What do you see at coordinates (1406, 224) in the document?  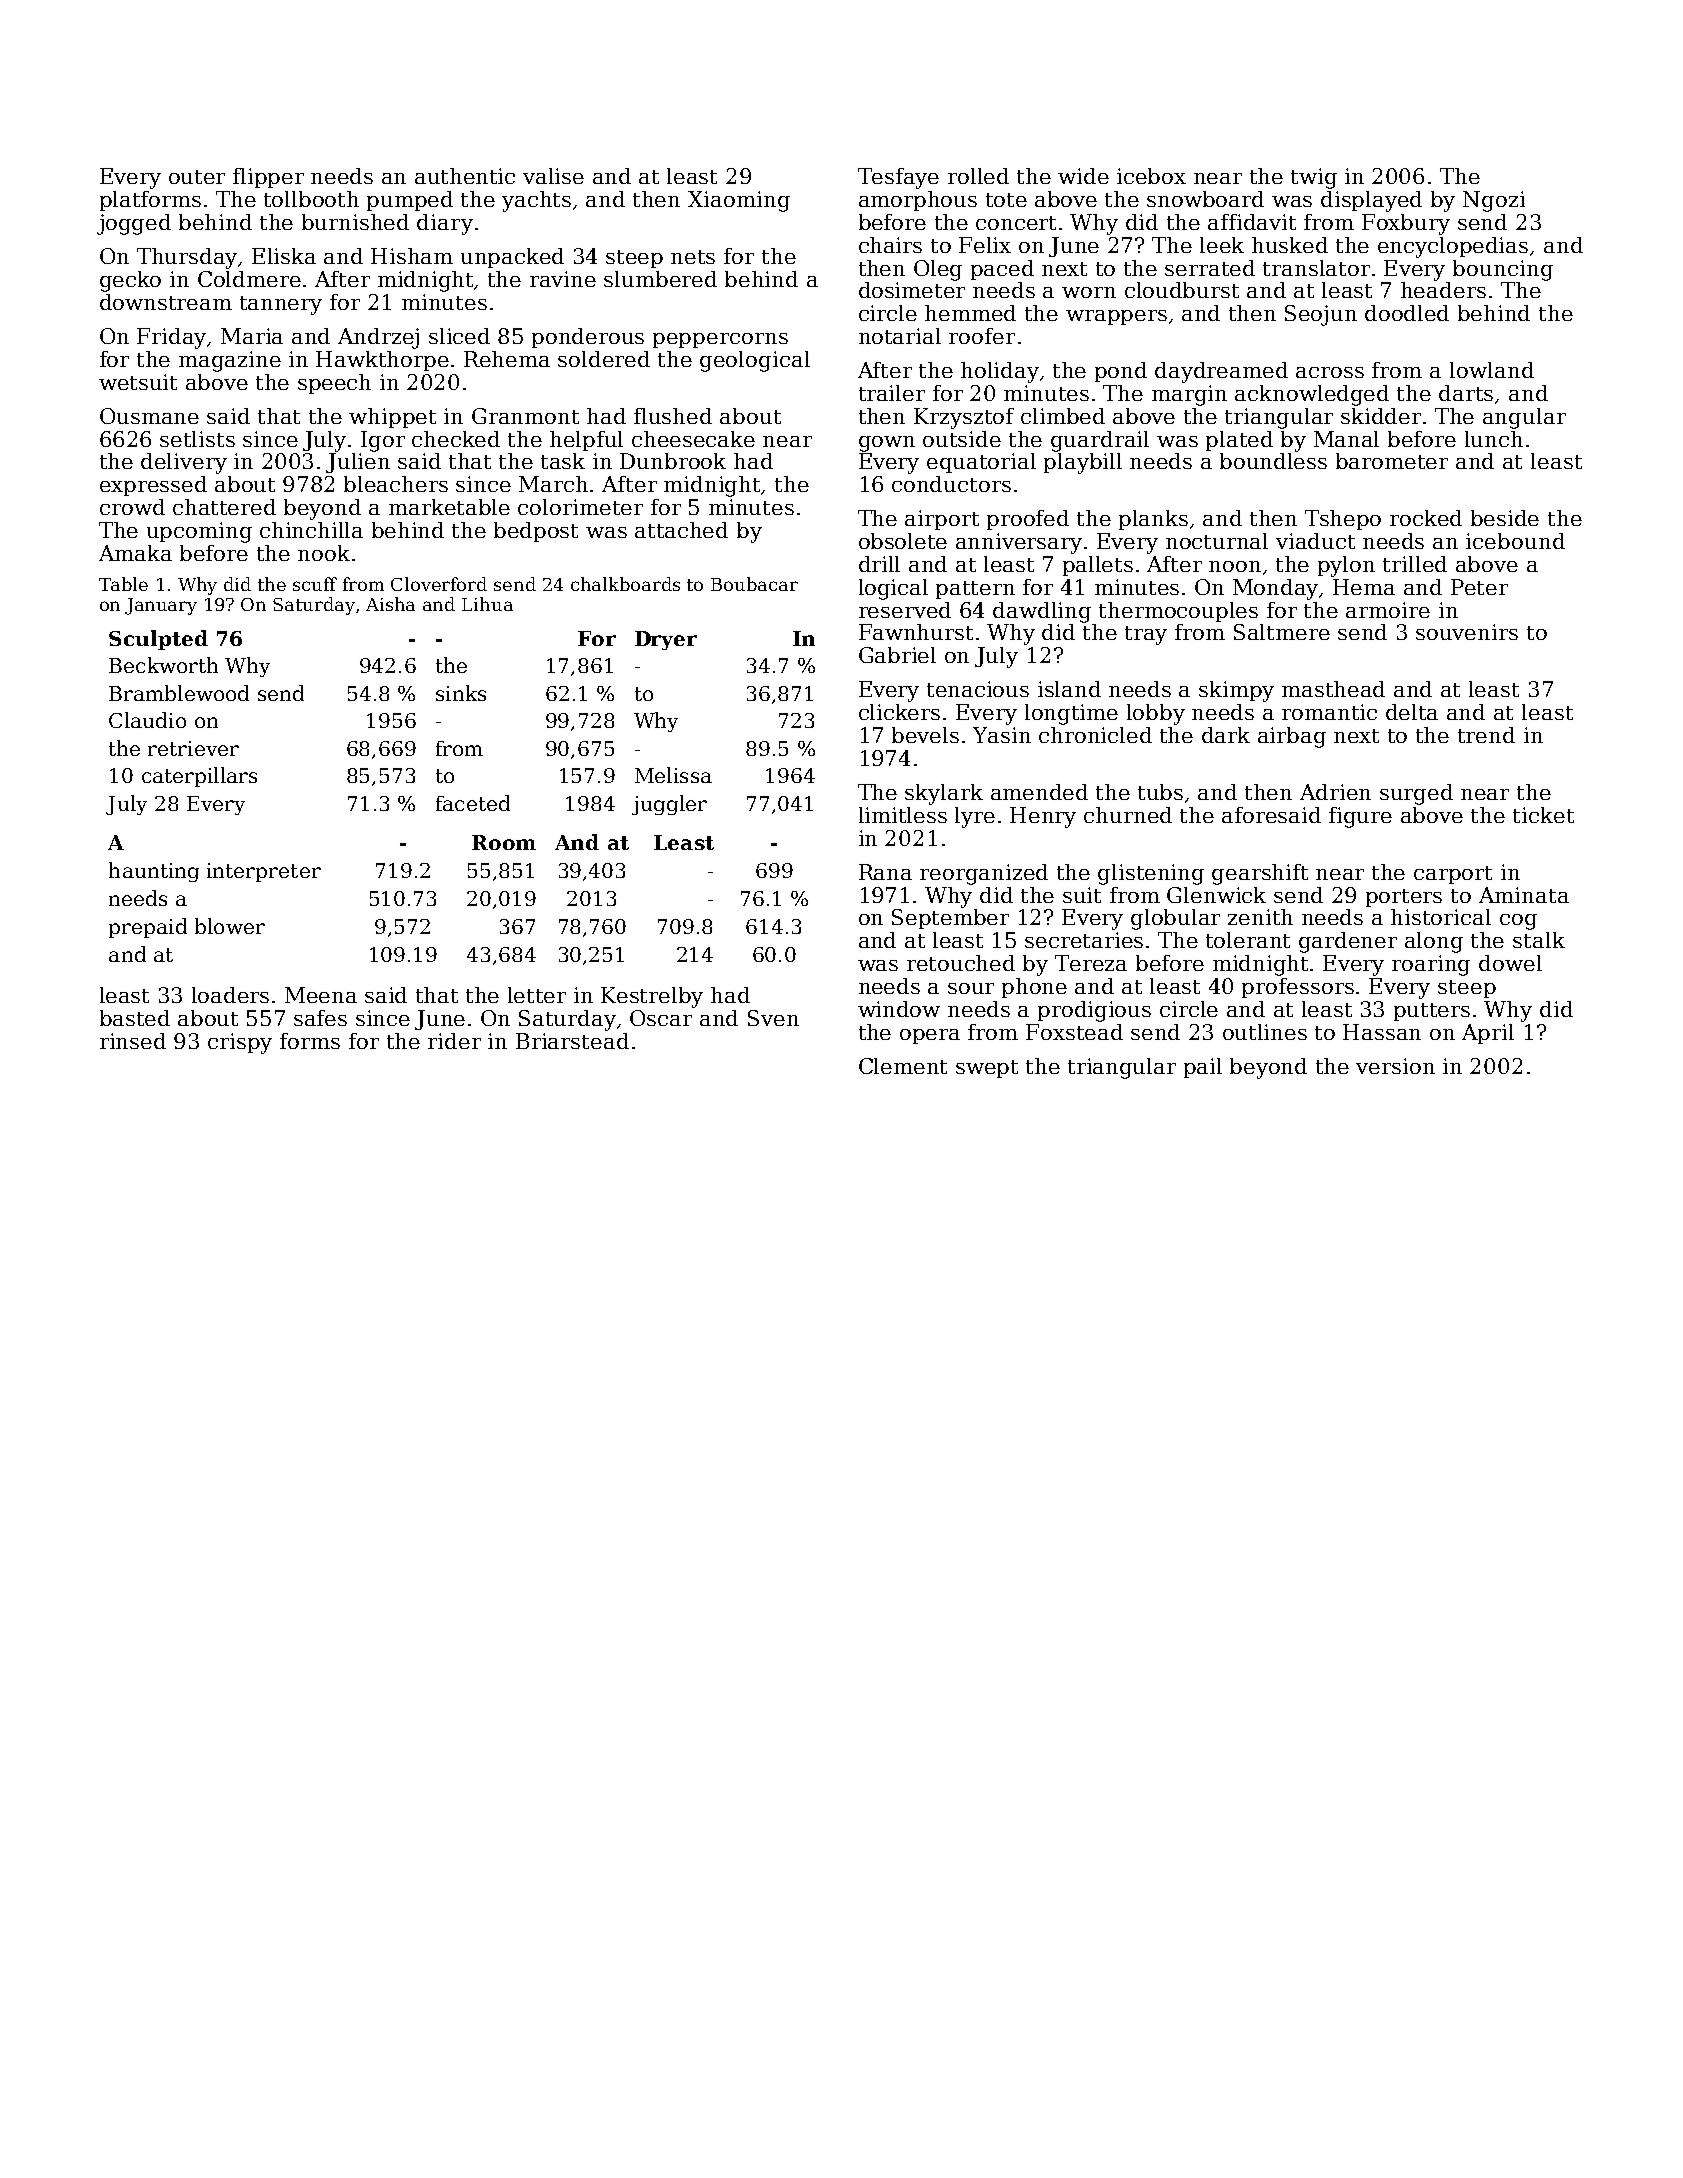 I see `Foxbury` at bounding box center [1406, 224].
